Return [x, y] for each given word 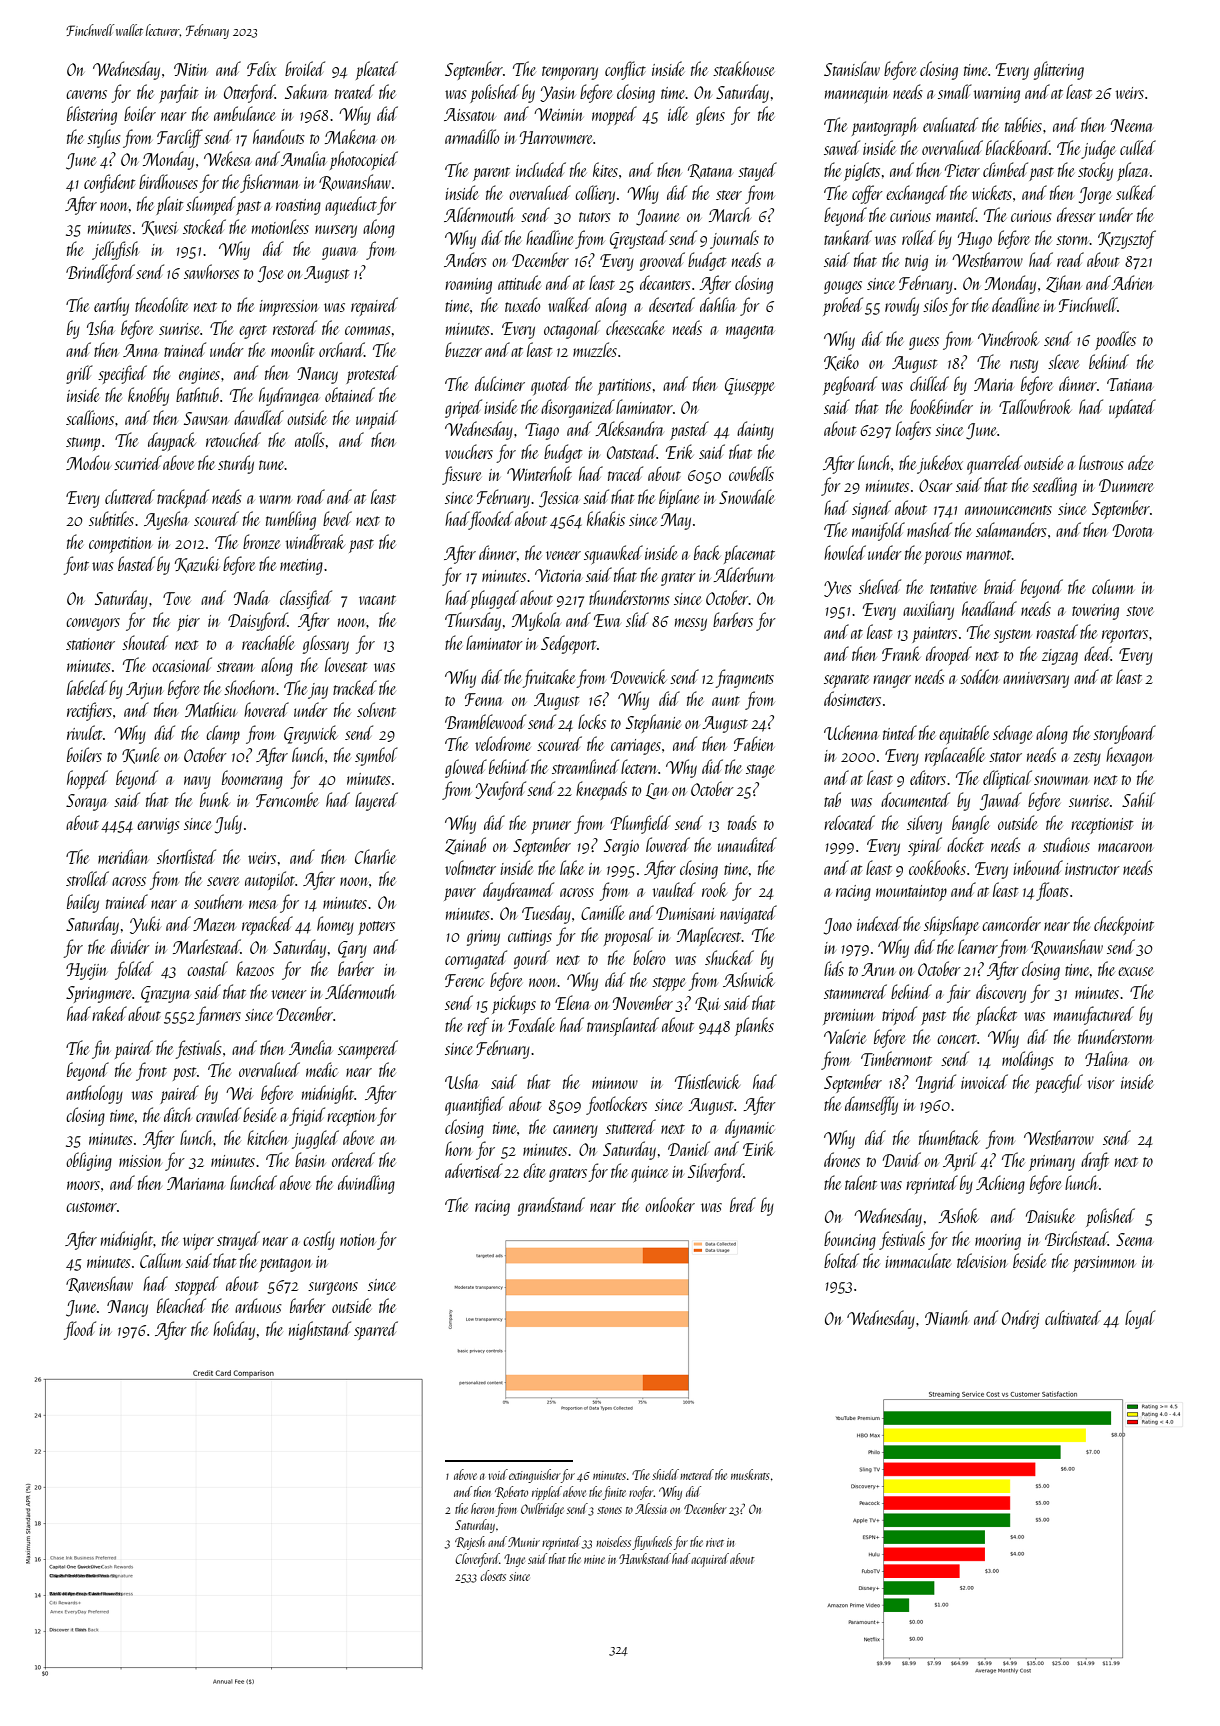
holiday [234, 1330]
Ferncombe [287, 799]
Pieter [962, 170]
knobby [148, 396]
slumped [211, 205]
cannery [575, 1131]
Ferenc [464, 980]
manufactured [1094, 1015]
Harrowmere [556, 137]
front [151, 1071]
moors [83, 1185]
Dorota [1133, 530]
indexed [879, 923]
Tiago [542, 431]
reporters [1125, 636]
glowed [466, 768]
